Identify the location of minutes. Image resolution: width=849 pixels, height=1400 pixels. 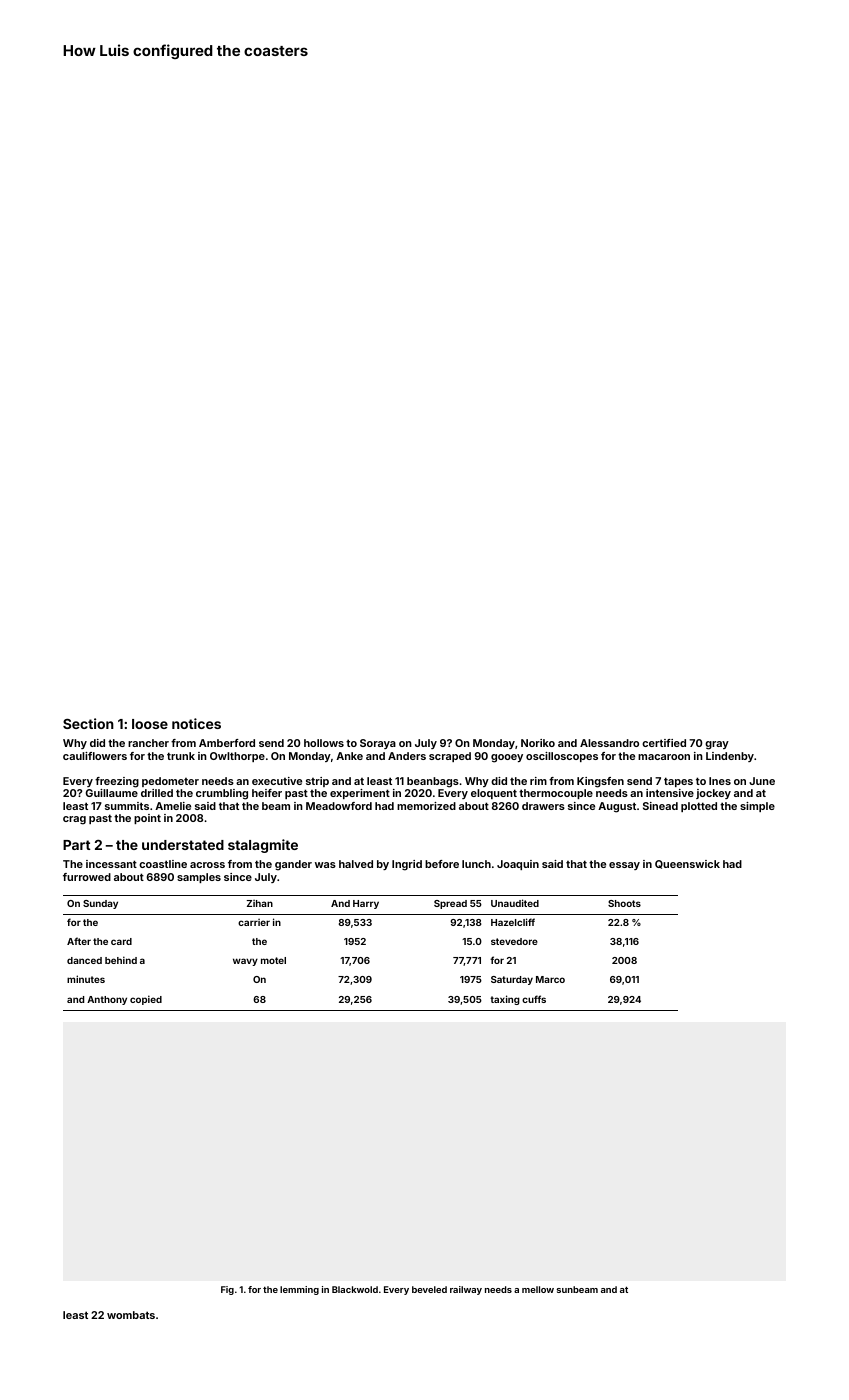
(86, 979).
